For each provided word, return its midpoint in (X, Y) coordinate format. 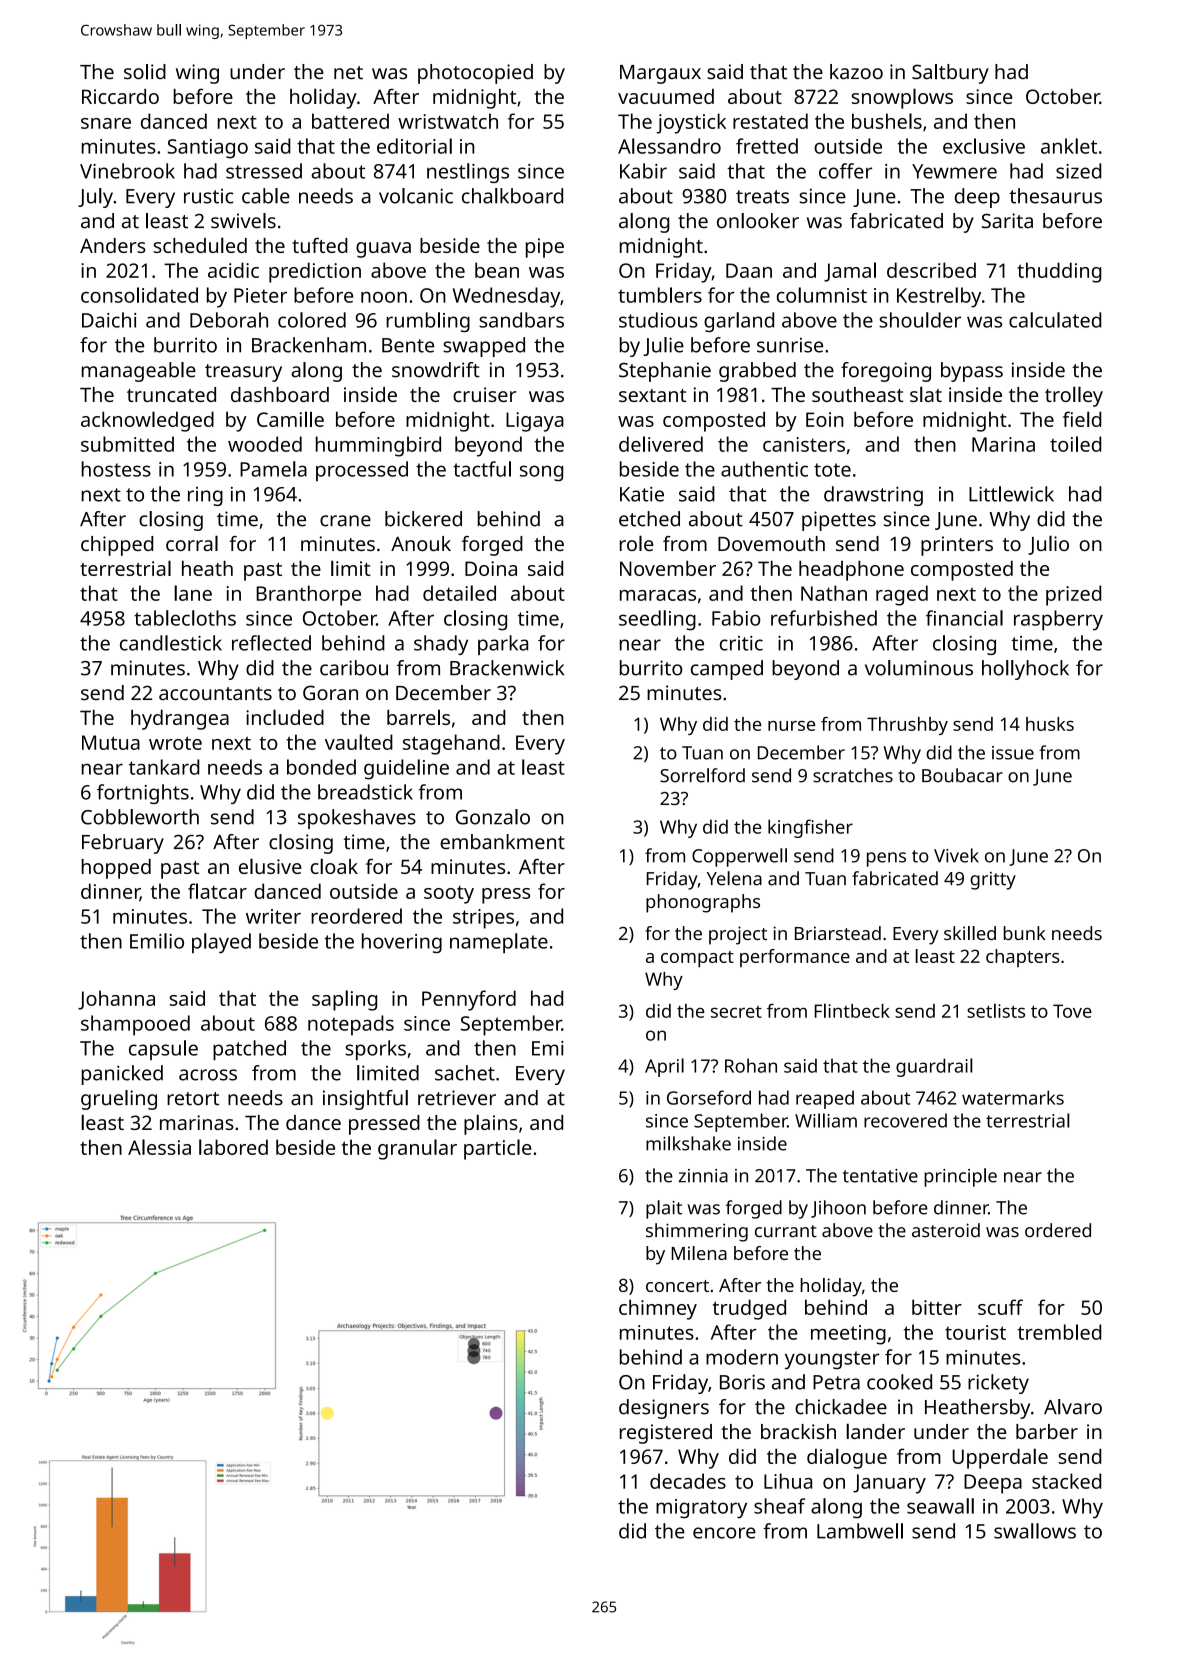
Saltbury (950, 74)
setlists (996, 1010)
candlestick (171, 643)
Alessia (159, 1147)
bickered (423, 519)
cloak (334, 866)
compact (697, 959)
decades (688, 1481)
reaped (825, 1099)
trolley (1074, 396)
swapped (484, 347)
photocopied (475, 74)
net (348, 73)
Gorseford (709, 1097)
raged (902, 595)
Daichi (109, 320)
